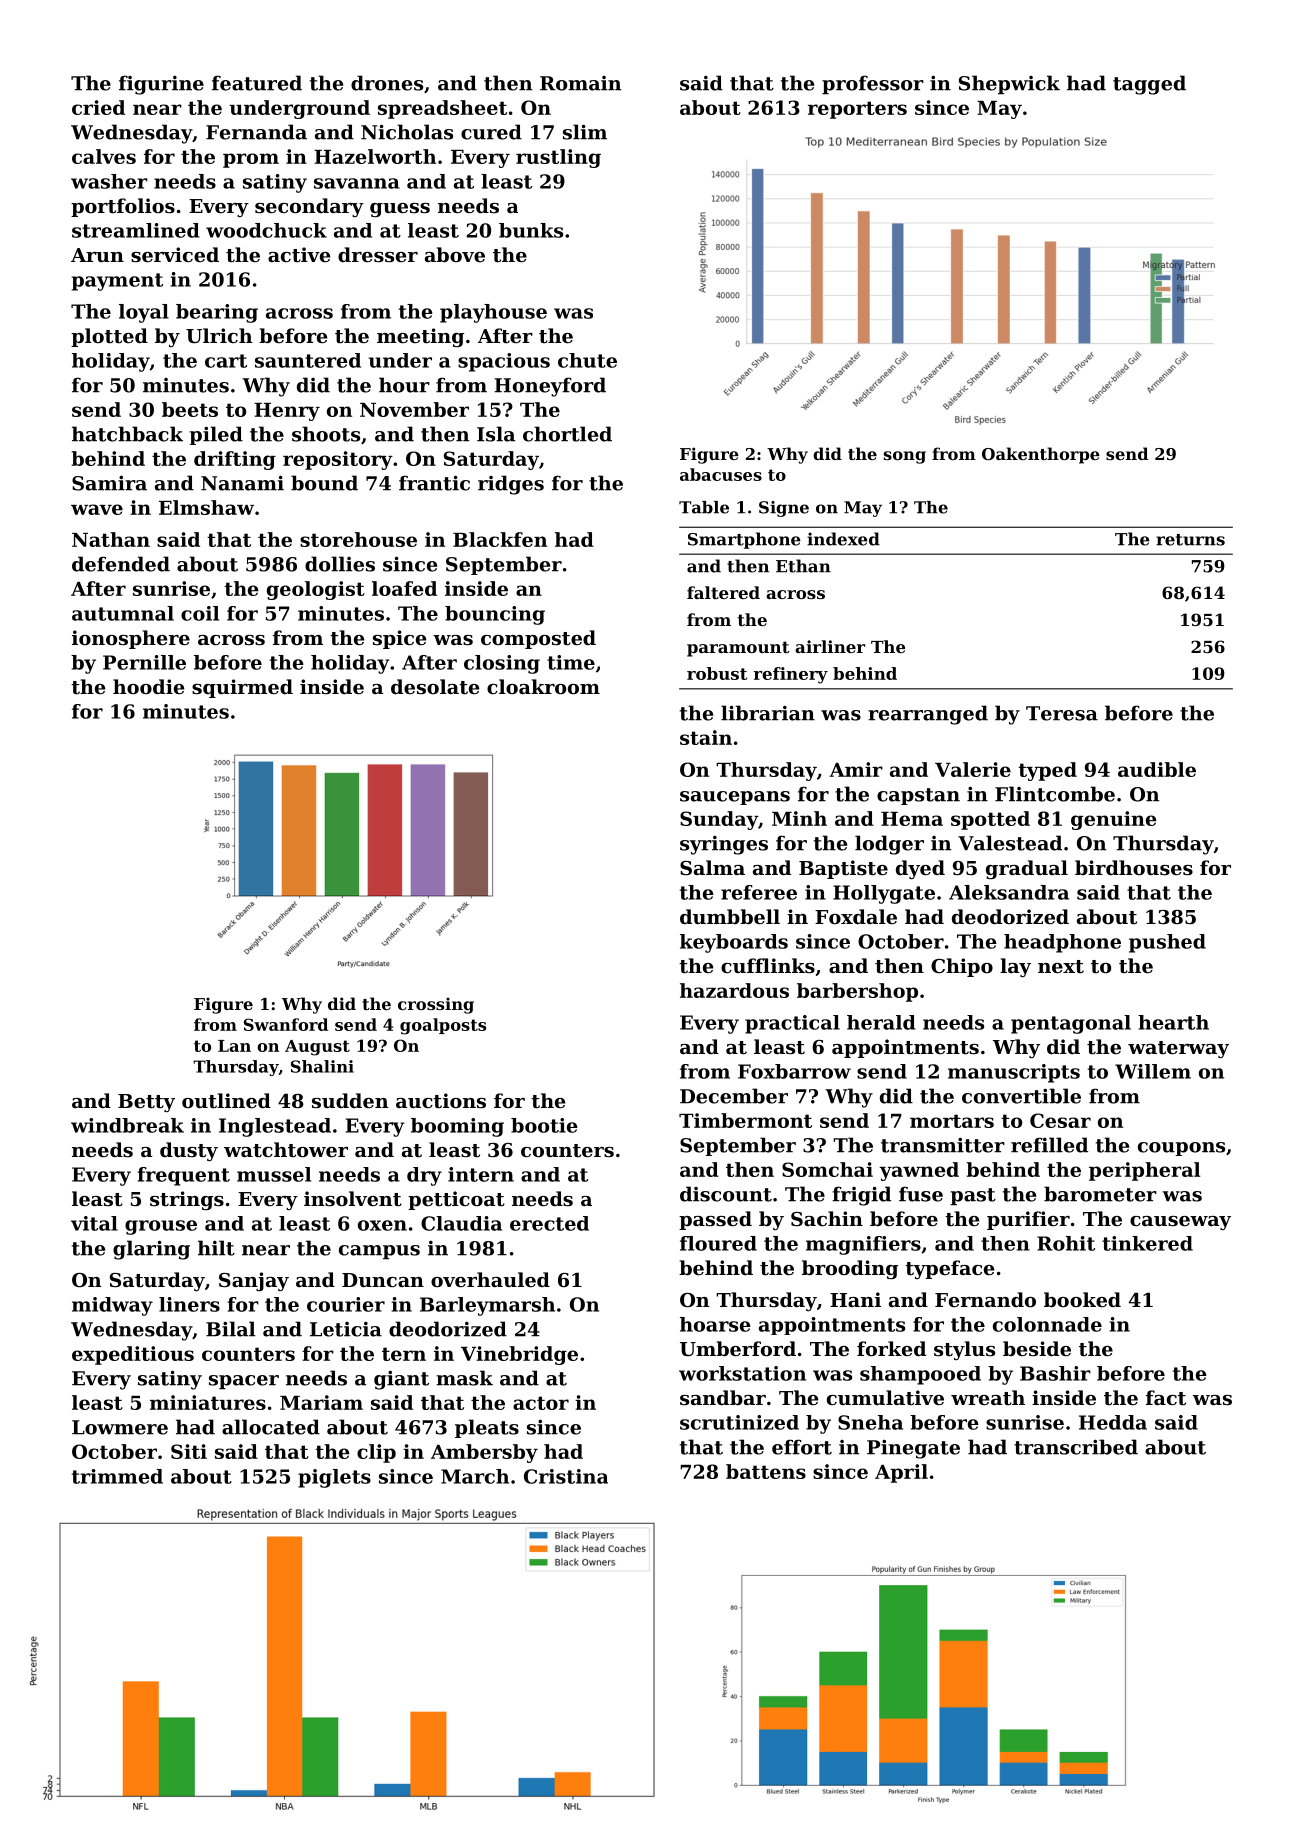 The image size is (1304, 1845). What do you see at coordinates (420, 337) in the image?
I see `meeting` at bounding box center [420, 337].
